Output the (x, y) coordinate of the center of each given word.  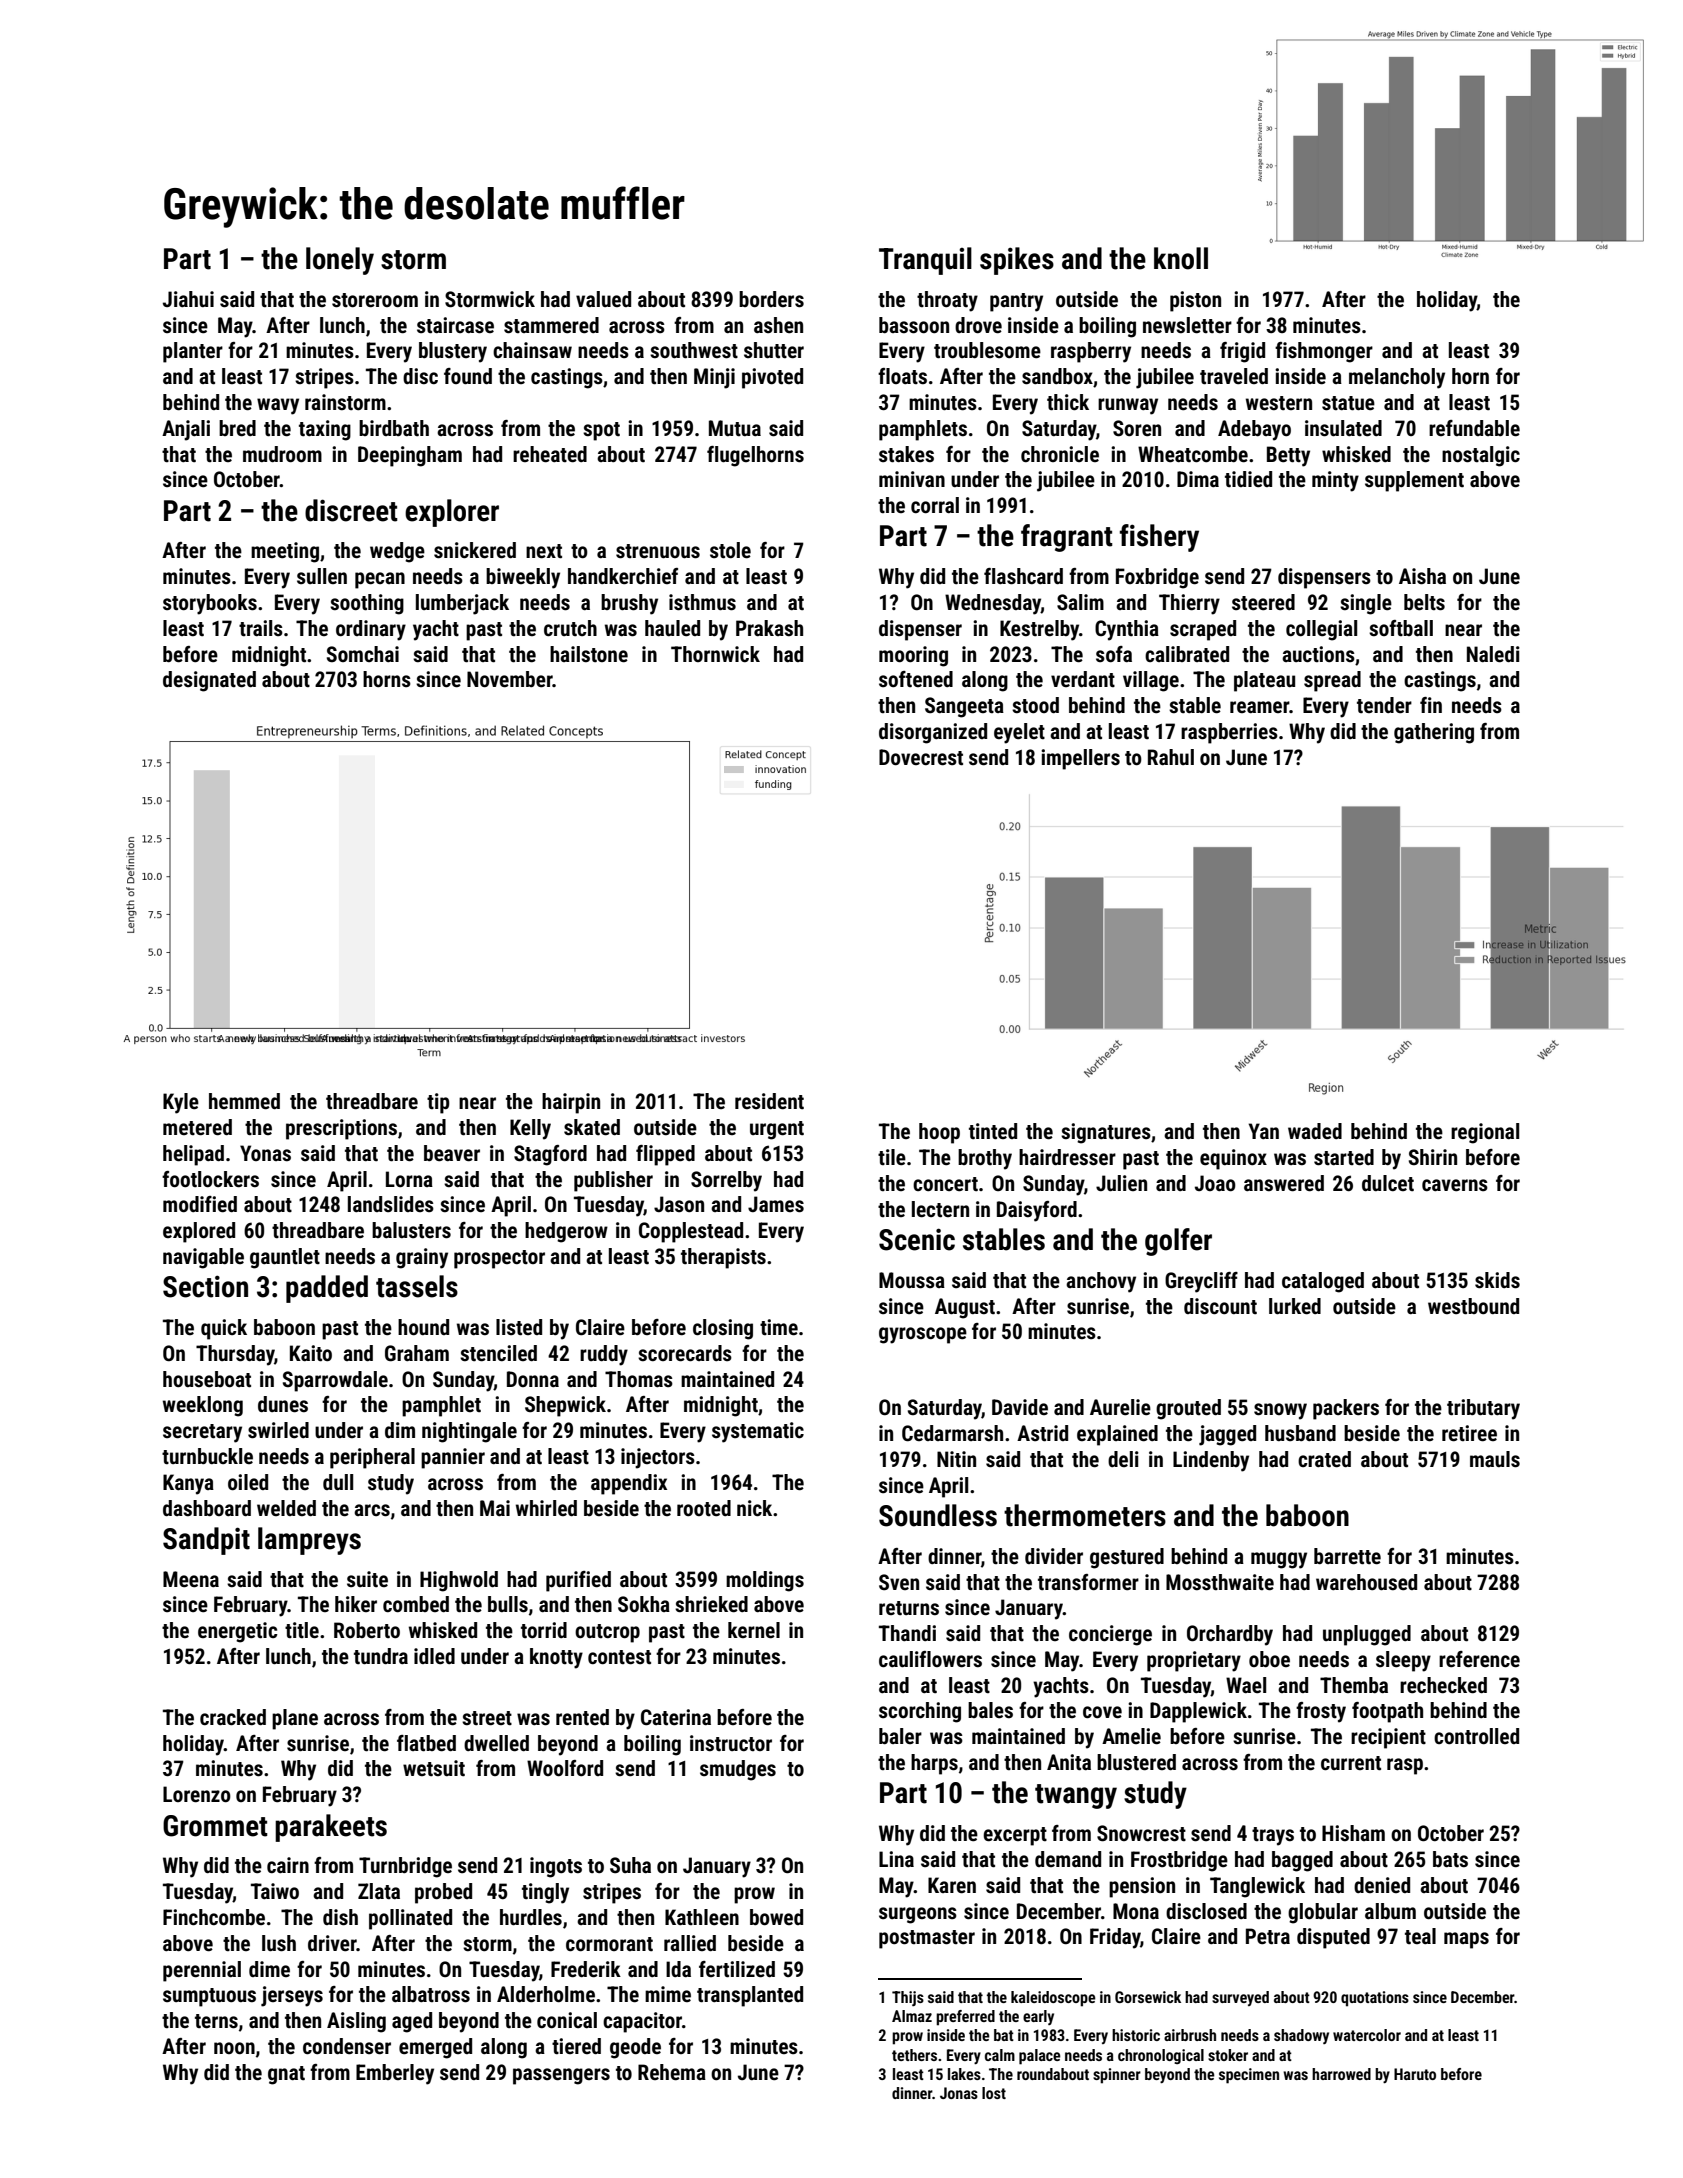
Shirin (1433, 1157)
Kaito (311, 1353)
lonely (340, 261)
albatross (431, 1994)
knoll (1181, 258)
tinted (993, 1131)
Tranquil (925, 261)
